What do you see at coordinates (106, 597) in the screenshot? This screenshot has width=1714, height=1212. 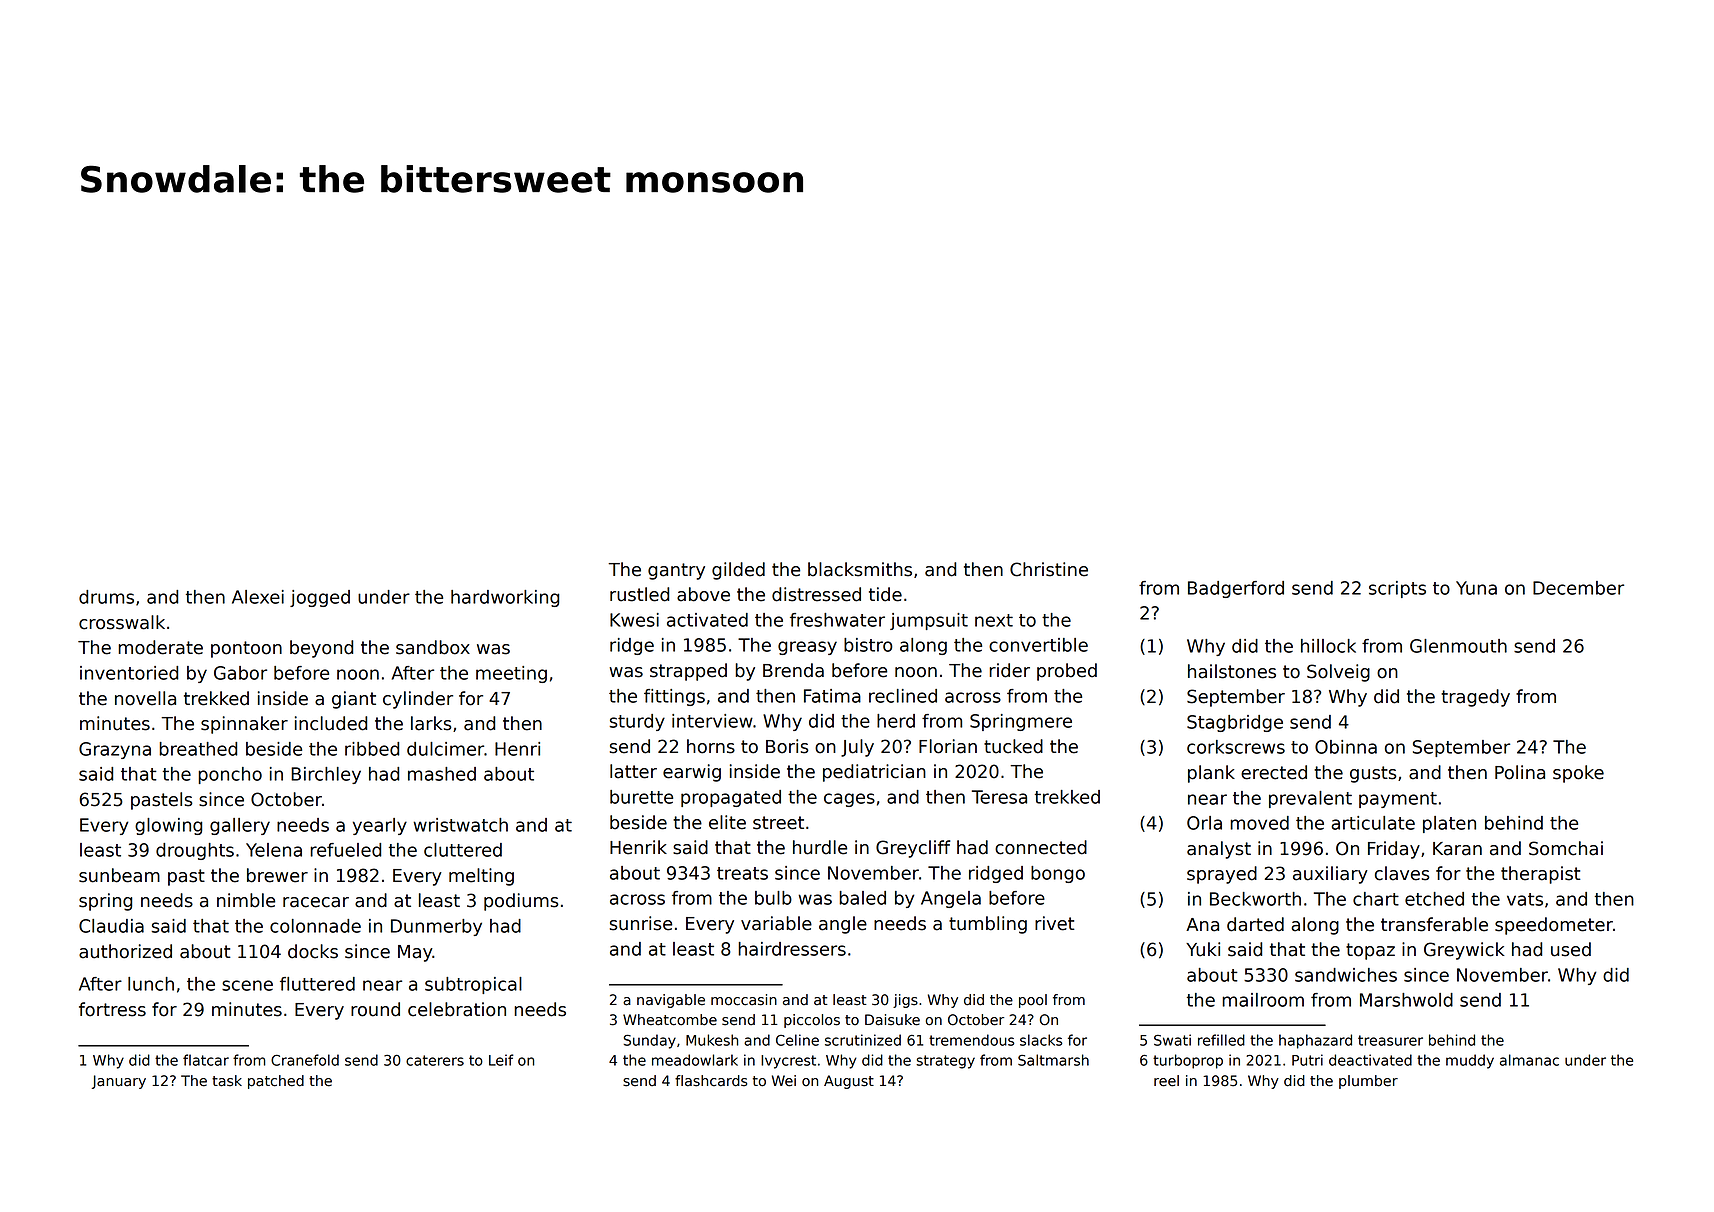 I see `drums` at bounding box center [106, 597].
